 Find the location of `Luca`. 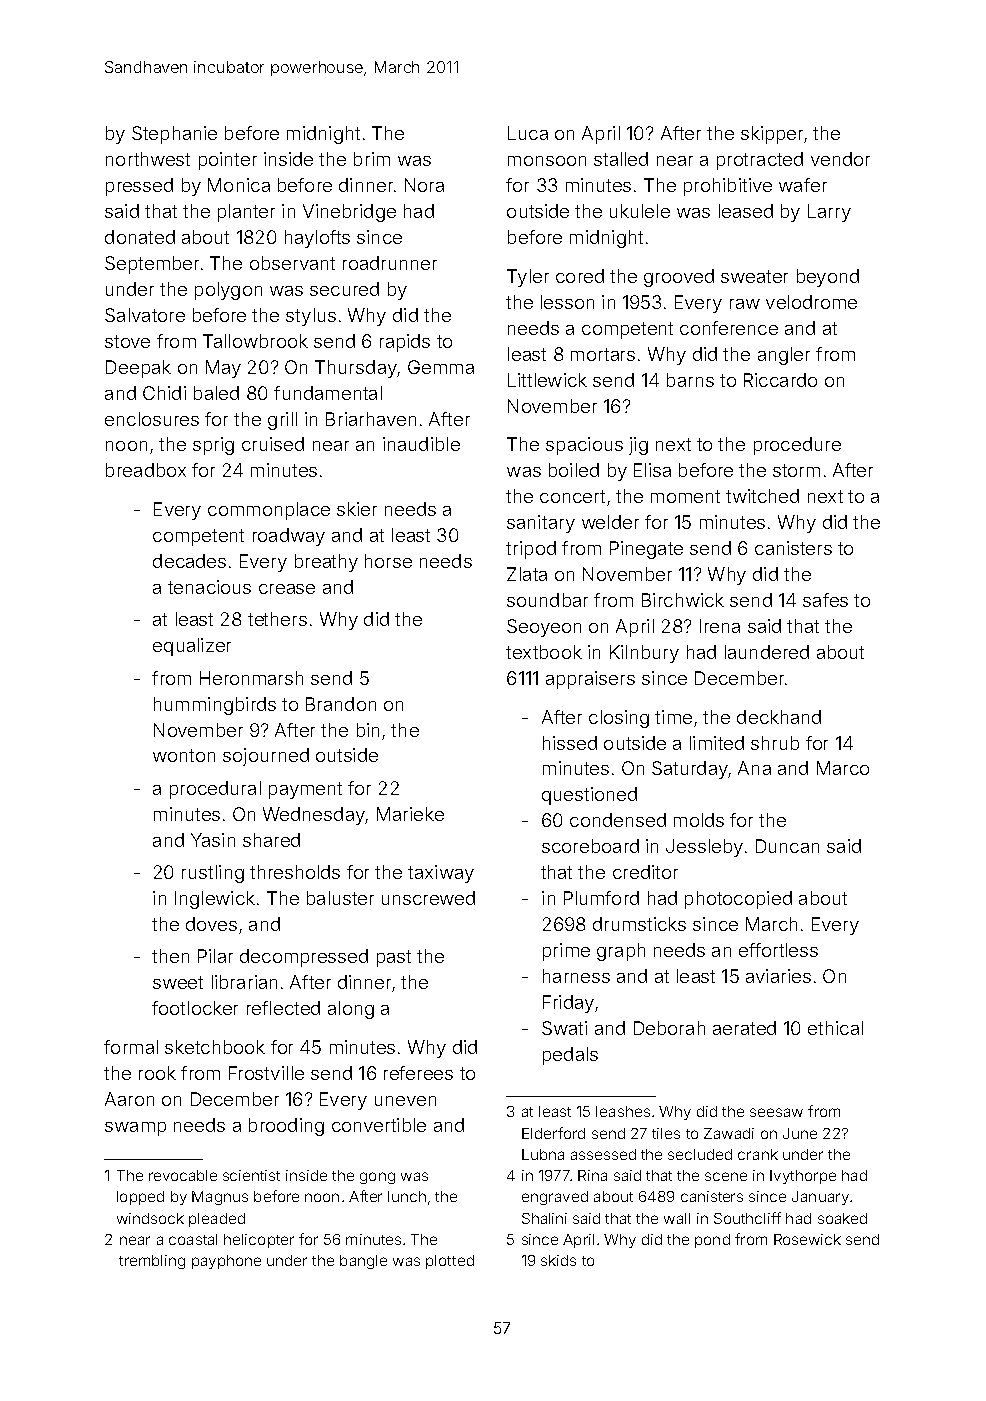

Luca is located at coordinates (528, 133).
